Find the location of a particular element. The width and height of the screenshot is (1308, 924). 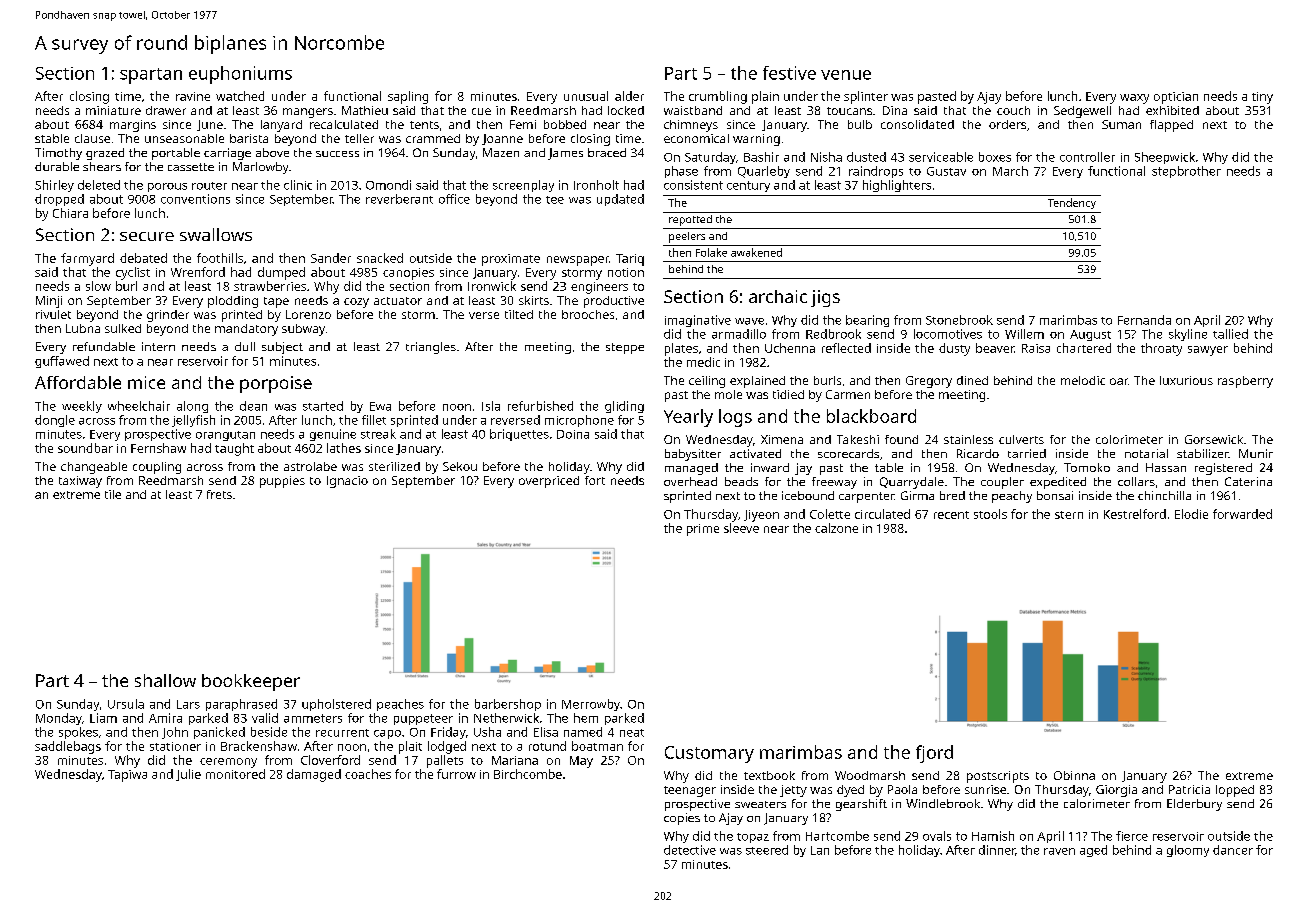

tiny is located at coordinates (1262, 98).
